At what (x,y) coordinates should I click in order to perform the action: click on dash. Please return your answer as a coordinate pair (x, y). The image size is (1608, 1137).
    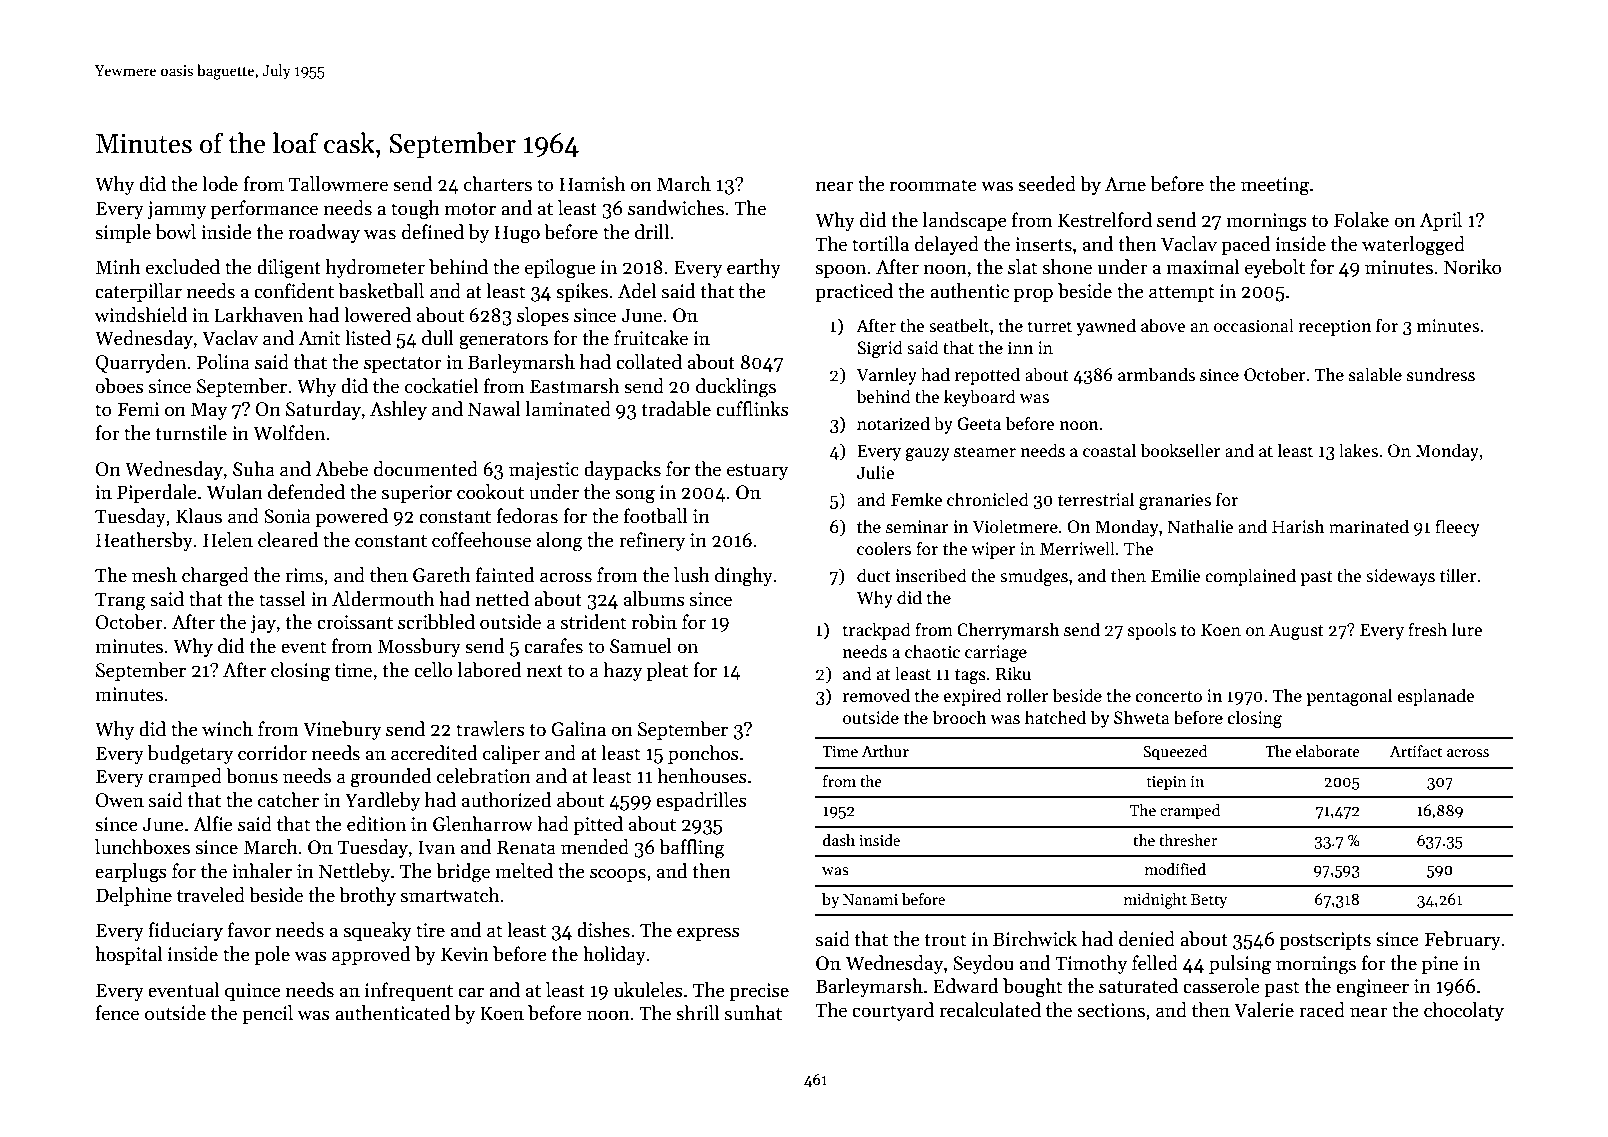
    Looking at the image, I should click on (839, 840).
